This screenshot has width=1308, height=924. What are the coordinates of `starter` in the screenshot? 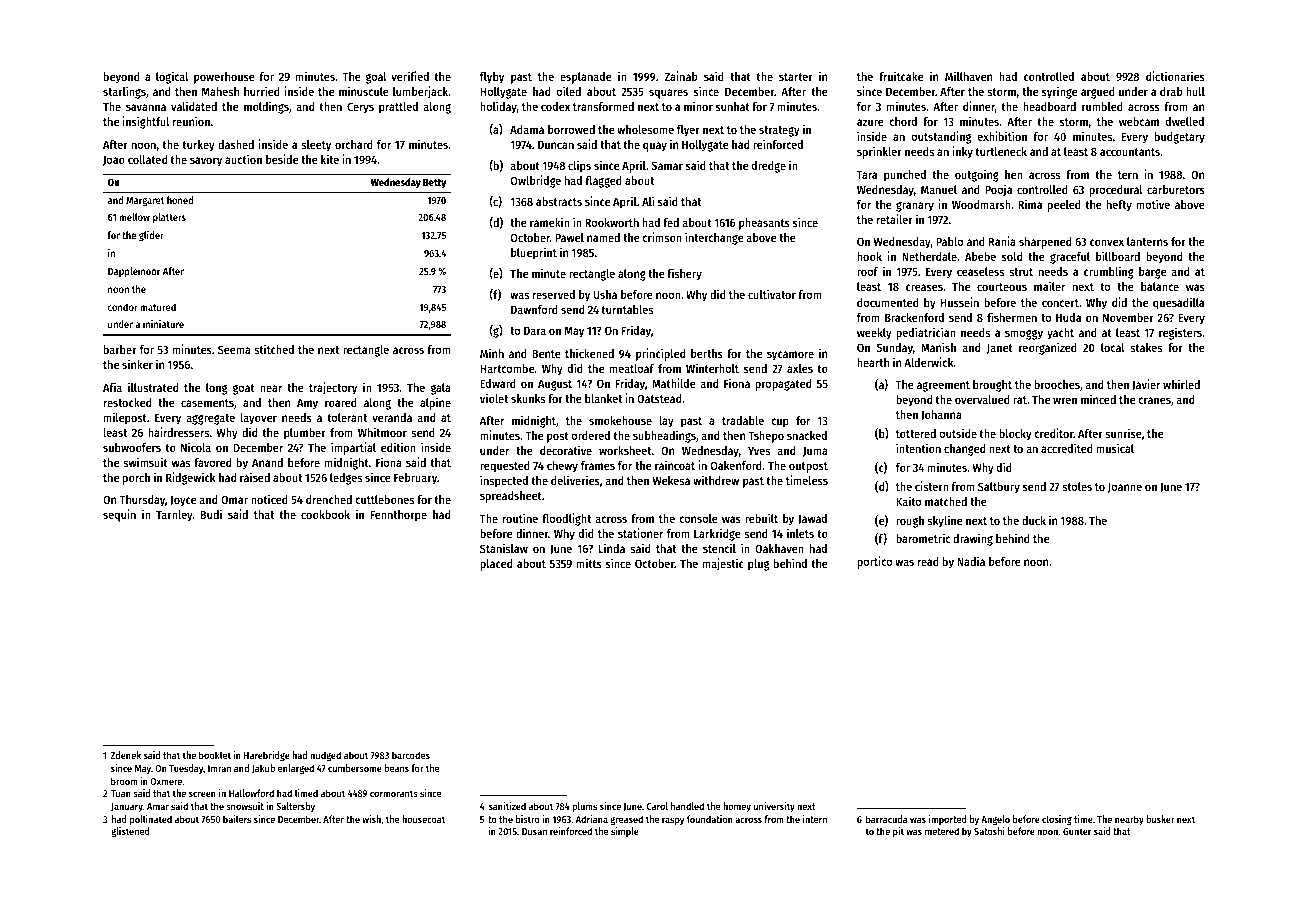 It's located at (796, 77).
